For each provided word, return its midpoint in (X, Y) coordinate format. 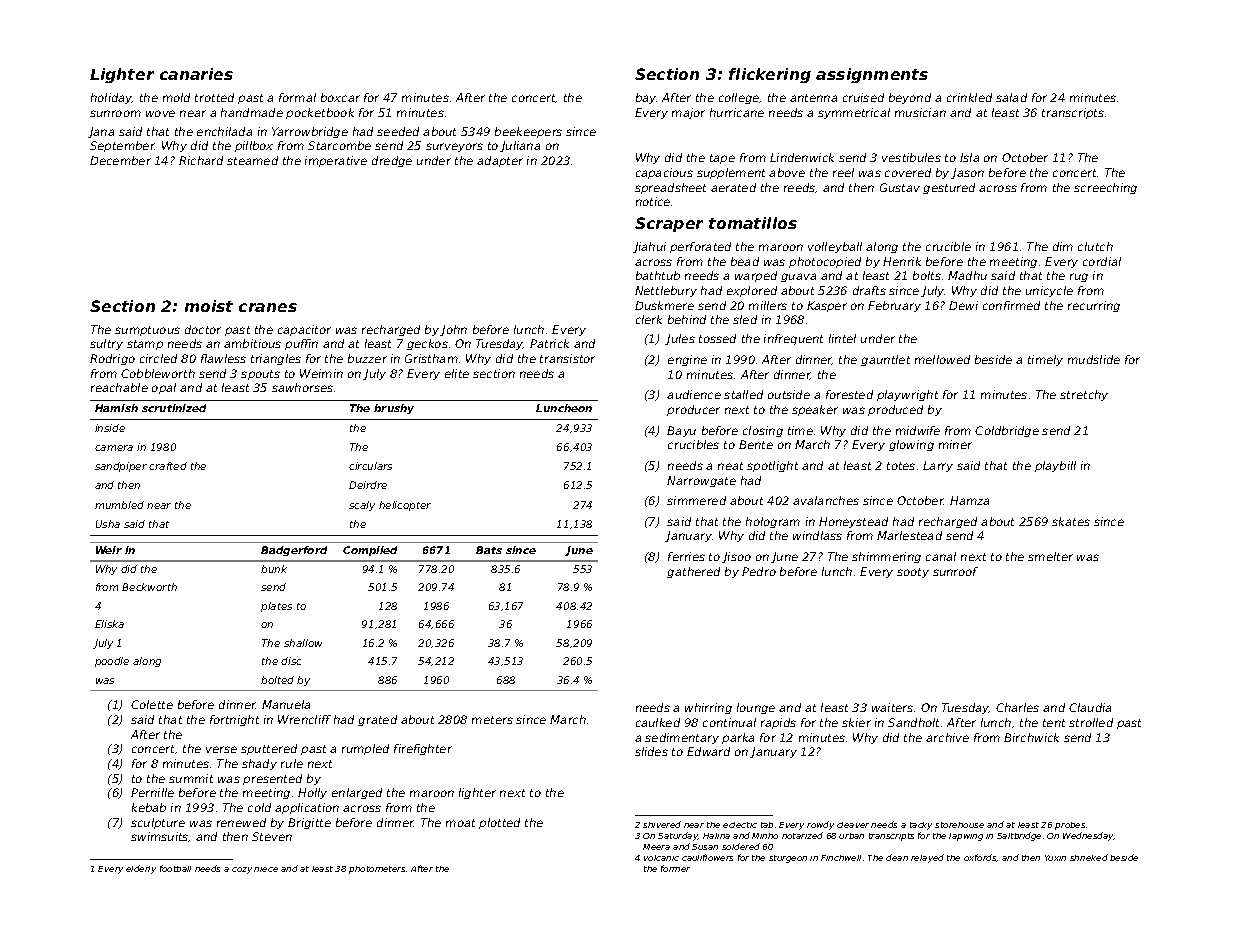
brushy (394, 409)
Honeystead (853, 522)
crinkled (969, 97)
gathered (693, 572)
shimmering (886, 557)
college (739, 98)
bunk (274, 569)
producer (693, 410)
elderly (141, 869)
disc (291, 661)
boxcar (340, 97)
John (453, 330)
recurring (1094, 306)
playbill (1055, 466)
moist (209, 306)
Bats (489, 550)
